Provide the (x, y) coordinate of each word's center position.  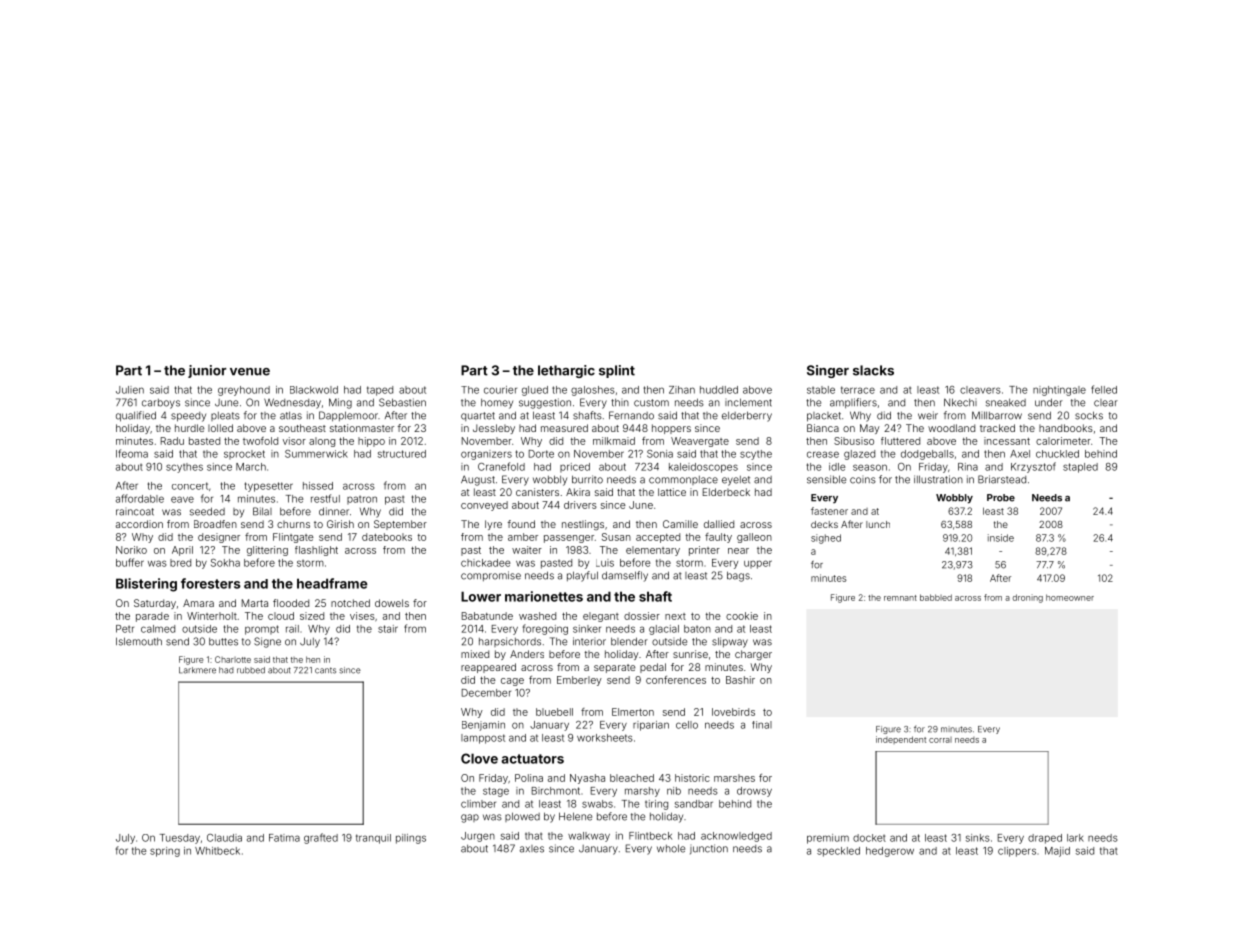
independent (901, 740)
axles (532, 849)
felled (1104, 389)
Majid (1057, 852)
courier (500, 390)
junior (207, 371)
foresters (211, 583)
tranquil (373, 839)
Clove (479, 758)
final (762, 725)
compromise (491, 576)
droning (1028, 598)
